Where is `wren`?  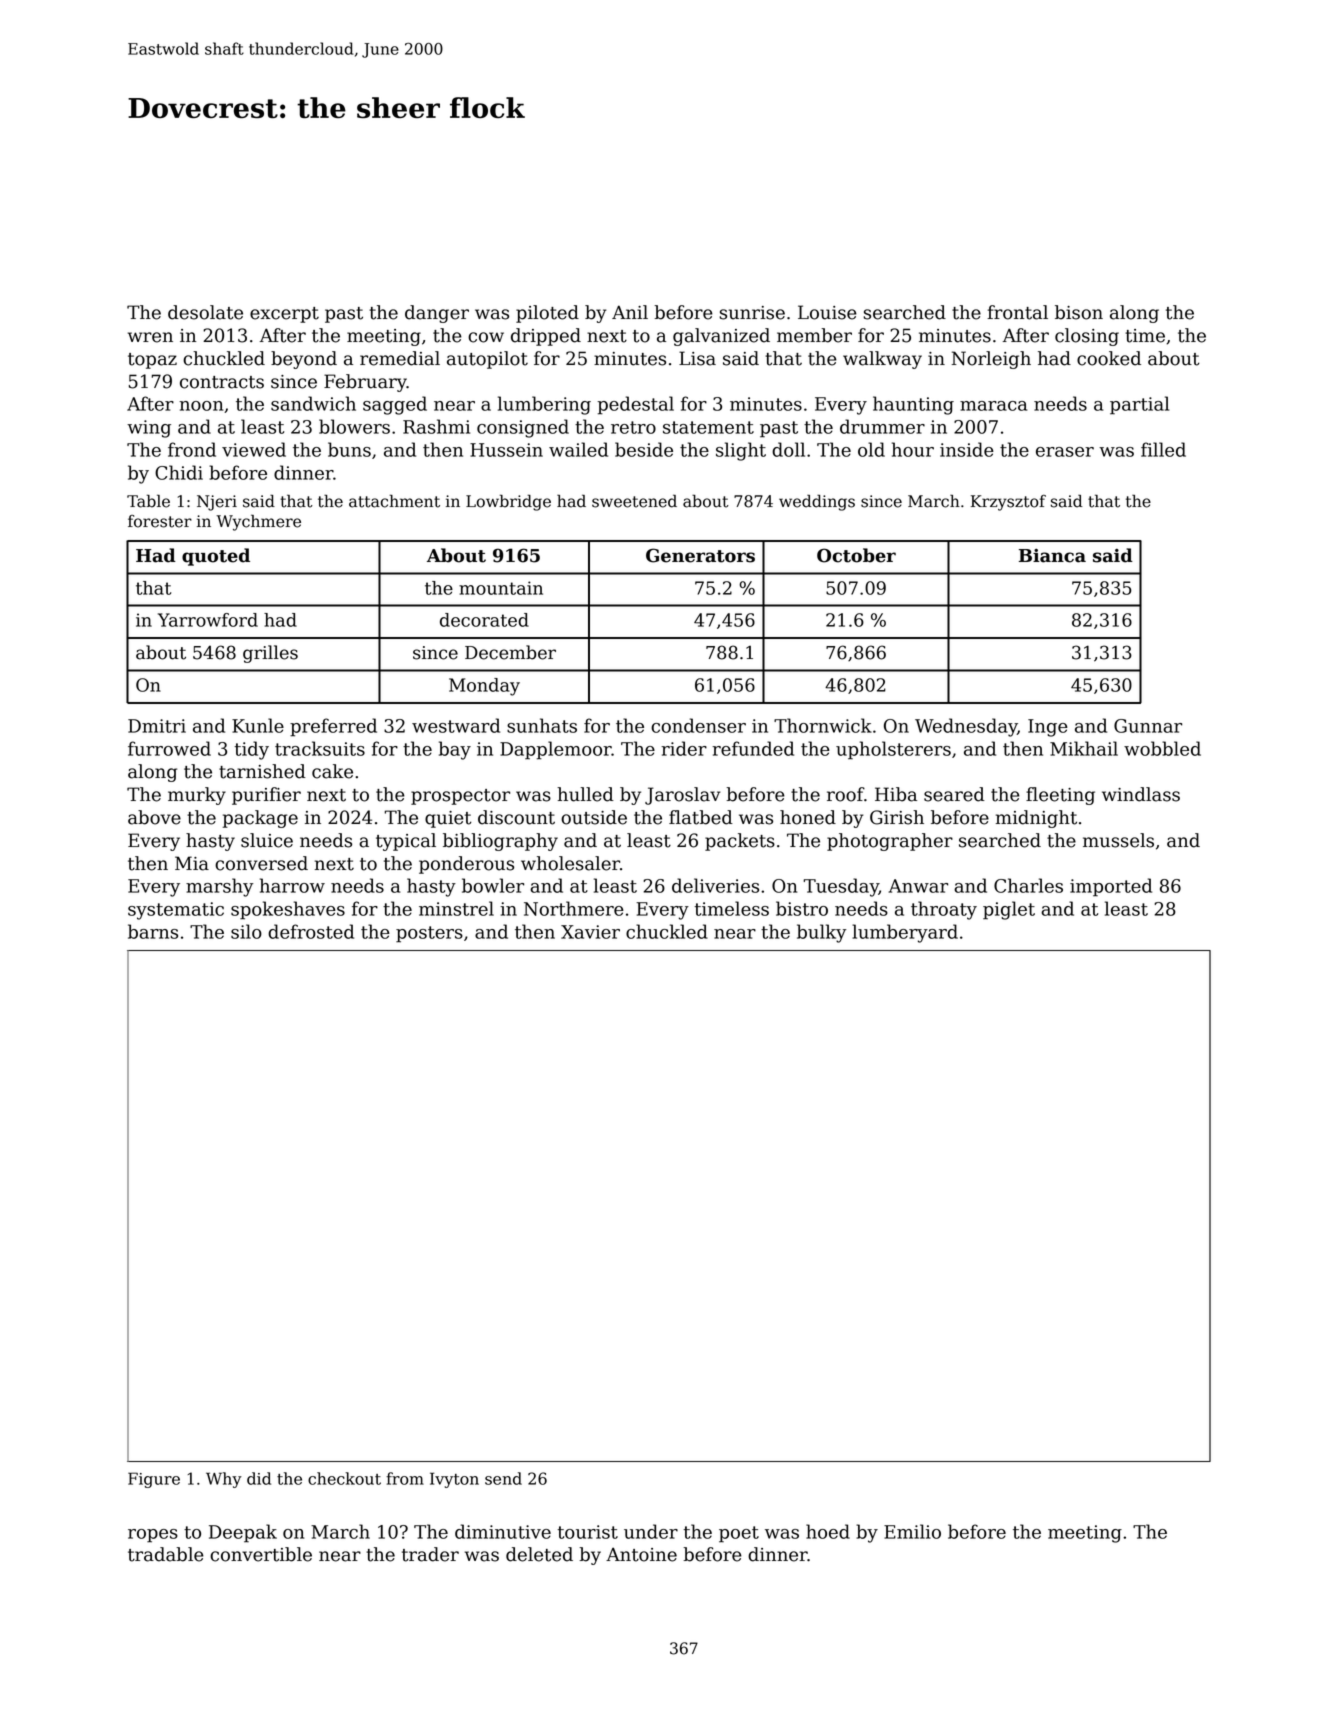
wren is located at coordinates (150, 337).
